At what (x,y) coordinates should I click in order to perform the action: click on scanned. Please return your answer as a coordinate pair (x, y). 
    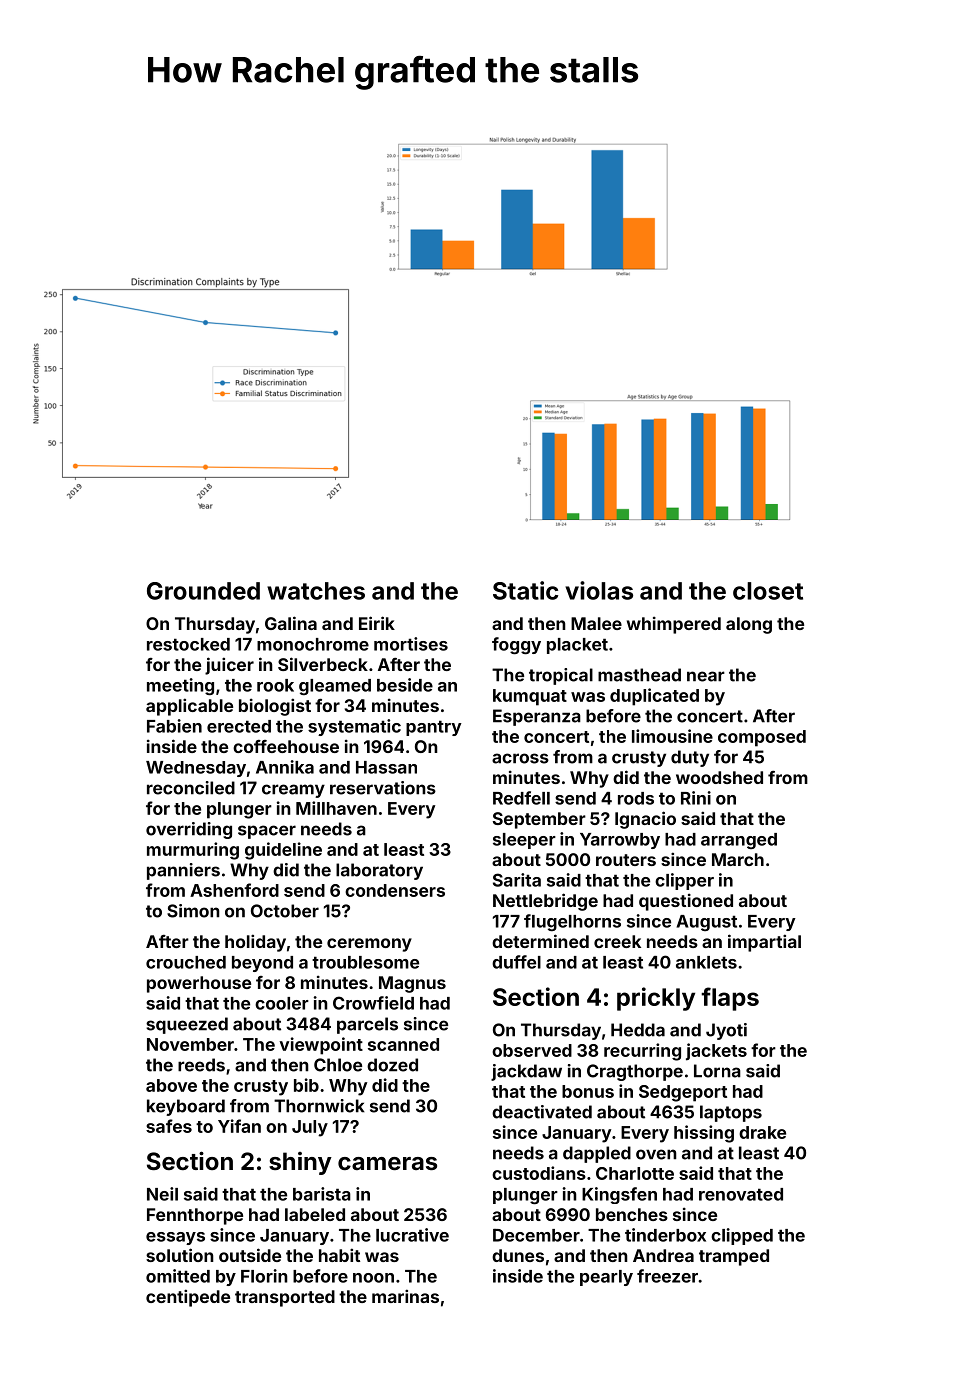
    Looking at the image, I should click on (403, 1044).
